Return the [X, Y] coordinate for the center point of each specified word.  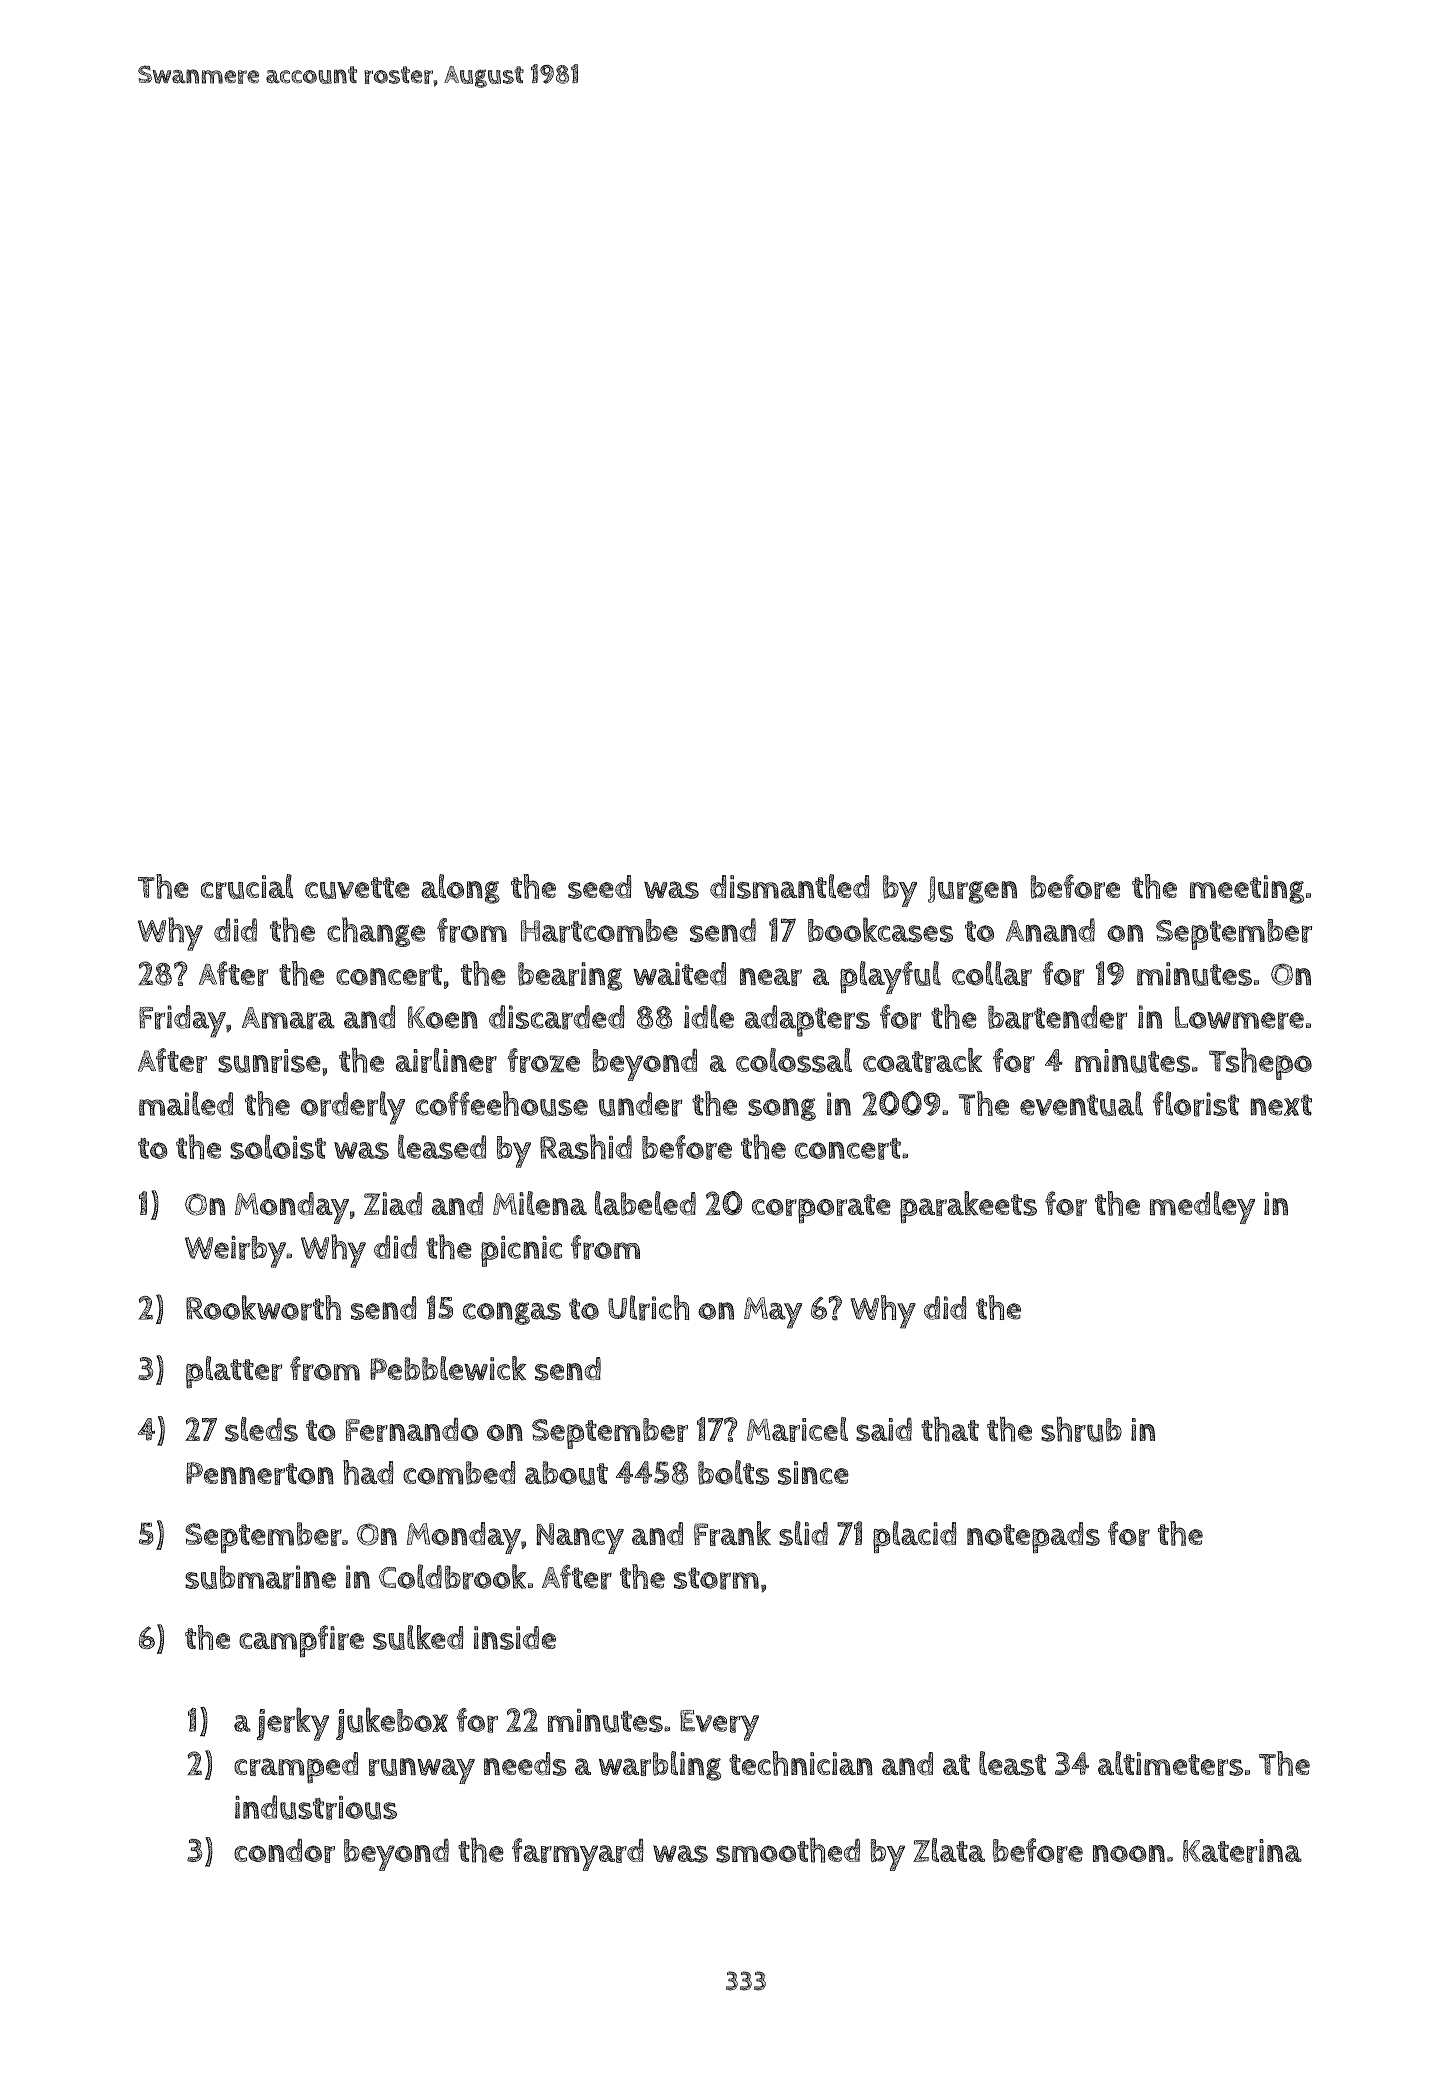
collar [992, 973]
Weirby [235, 1252]
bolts [733, 1472]
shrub [1081, 1429]
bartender [1057, 1017]
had [368, 1472]
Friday [182, 1021]
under [640, 1104]
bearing [570, 976]
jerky [293, 1724]
